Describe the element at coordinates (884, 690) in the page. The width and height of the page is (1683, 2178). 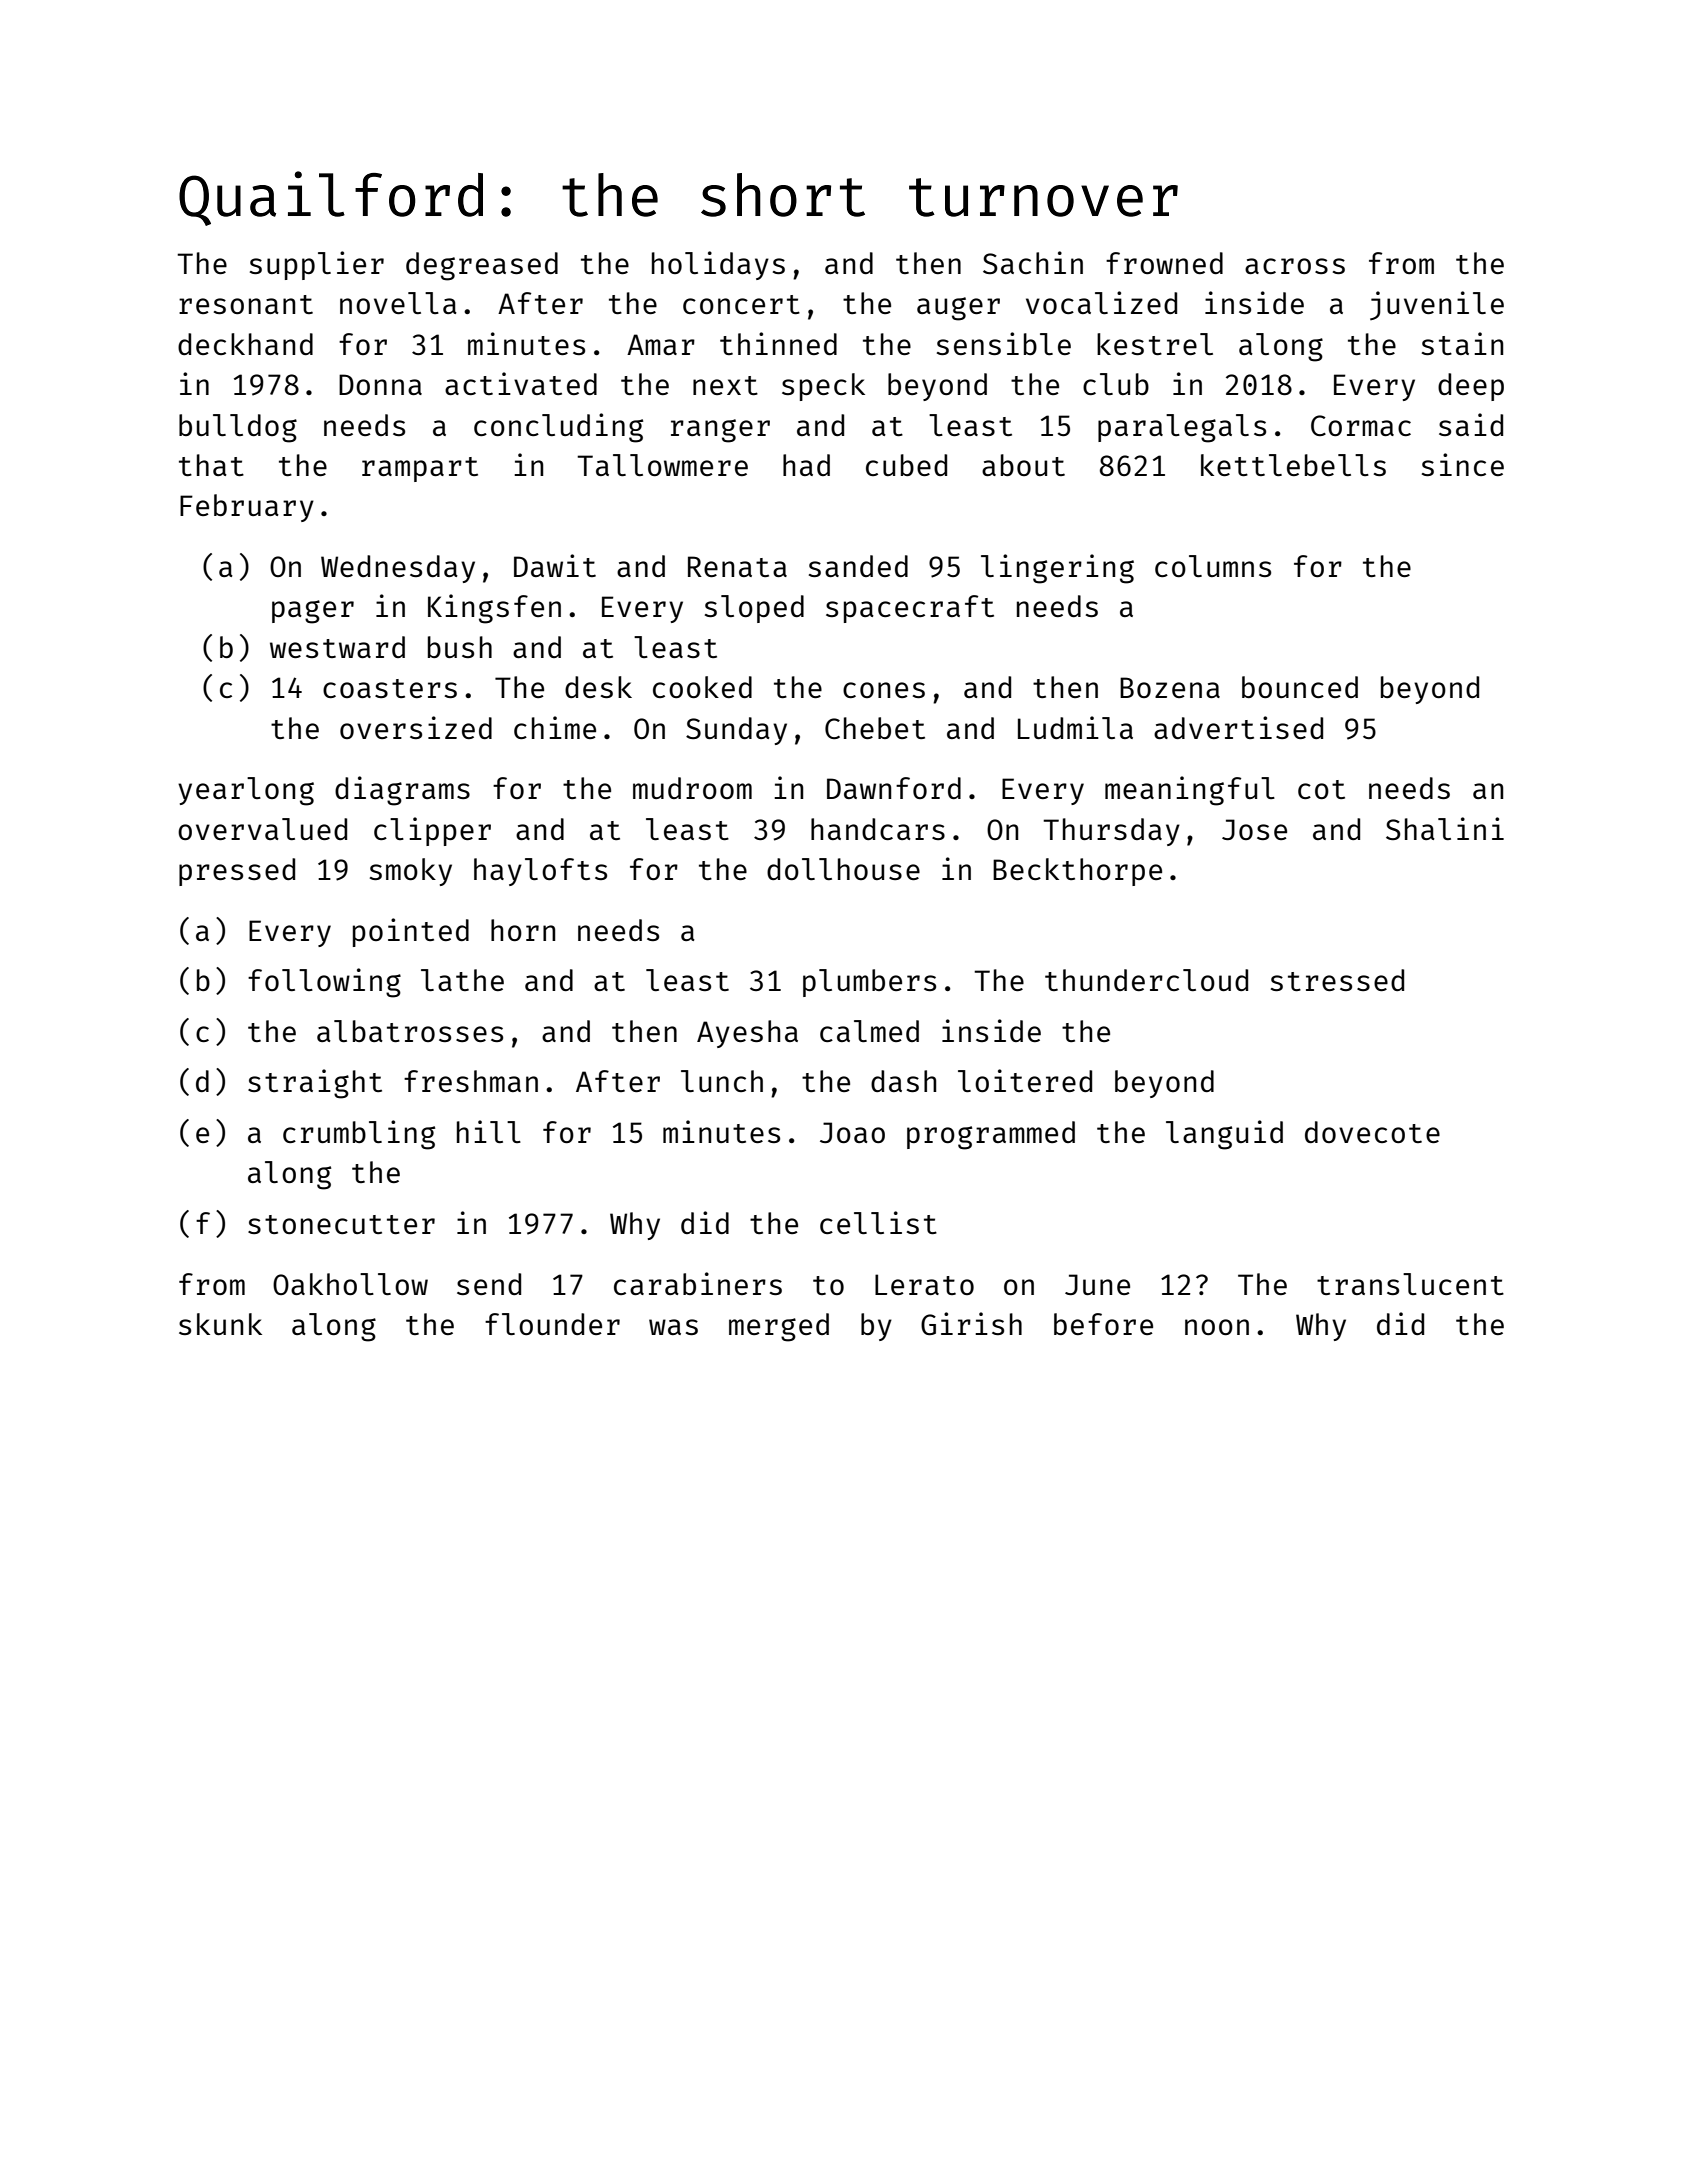
I see `cones` at that location.
